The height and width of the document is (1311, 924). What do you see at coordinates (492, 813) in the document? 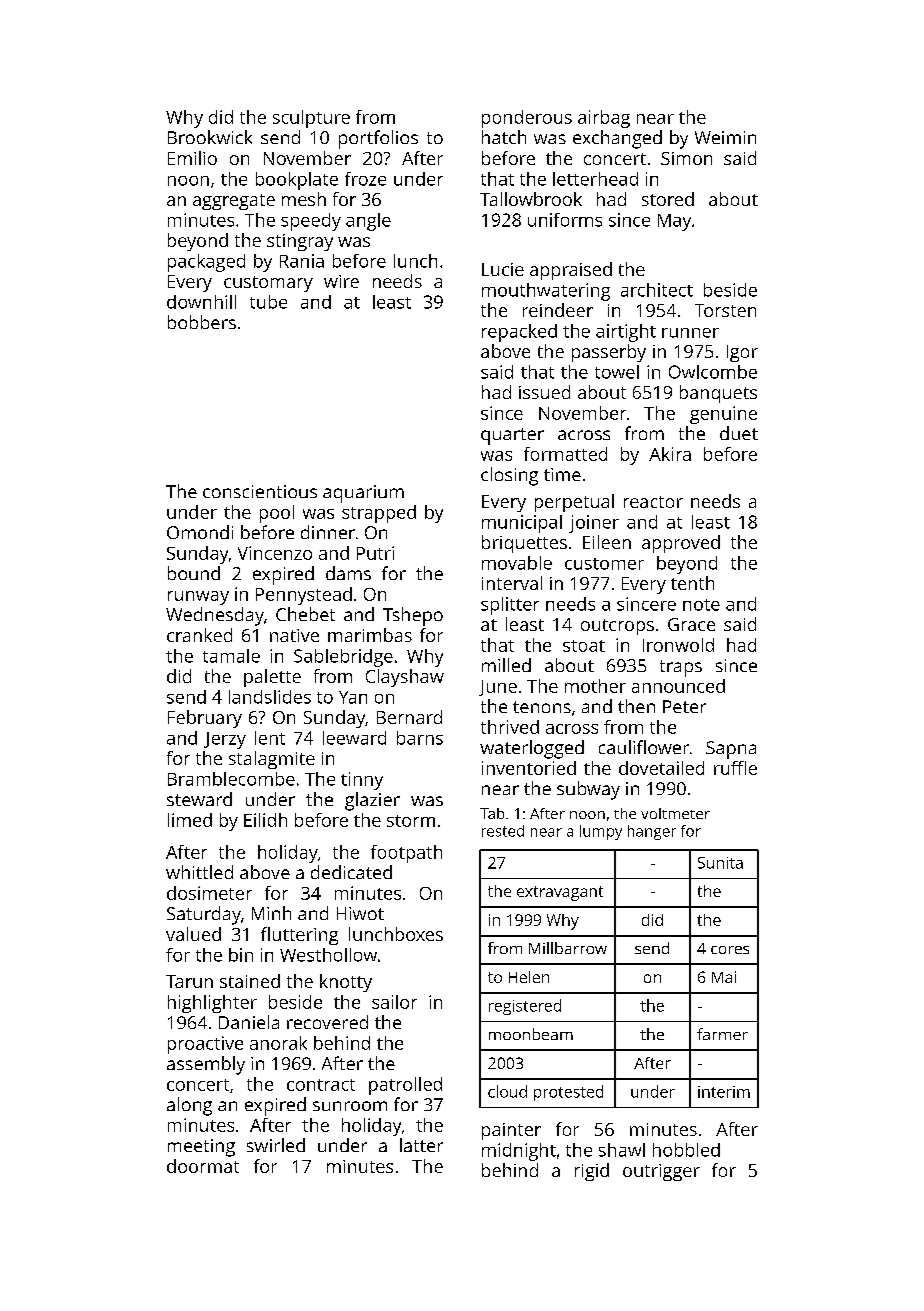
I see `Tab` at bounding box center [492, 813].
